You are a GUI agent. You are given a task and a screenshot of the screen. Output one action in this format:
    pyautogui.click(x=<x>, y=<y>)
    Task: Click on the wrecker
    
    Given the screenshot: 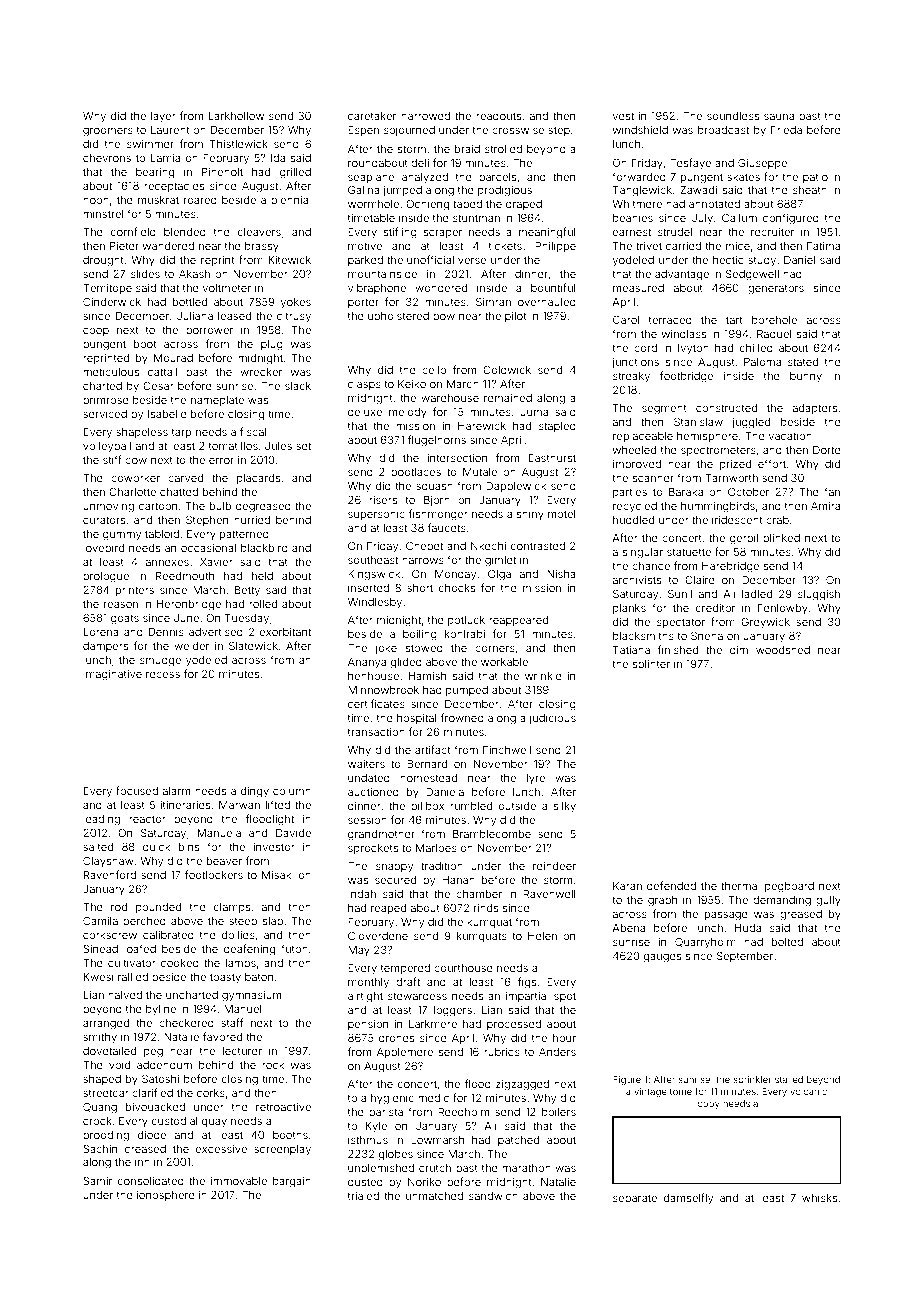 What is the action you would take?
    pyautogui.click(x=261, y=372)
